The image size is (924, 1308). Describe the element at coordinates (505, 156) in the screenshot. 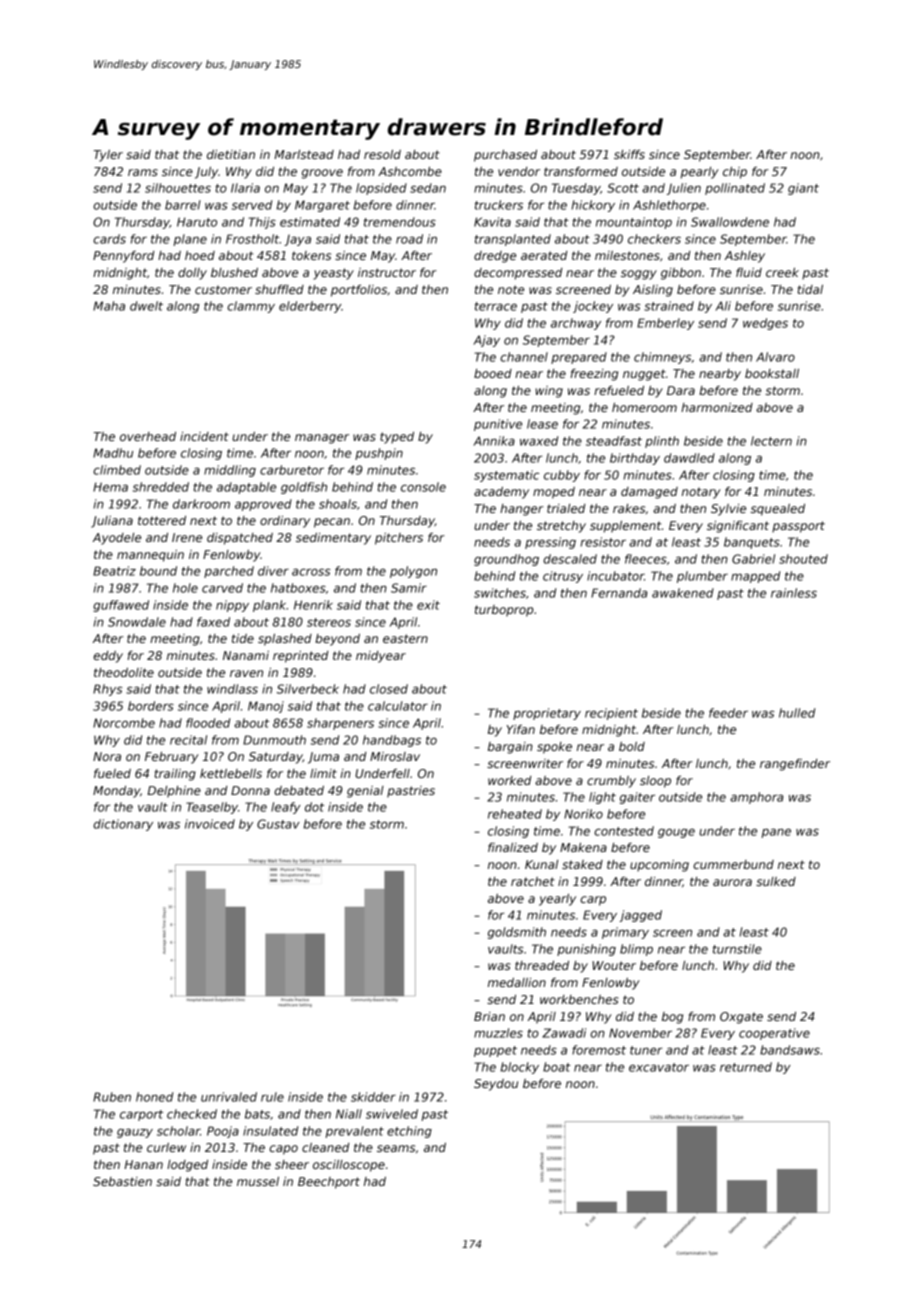

I see `purchased` at that location.
